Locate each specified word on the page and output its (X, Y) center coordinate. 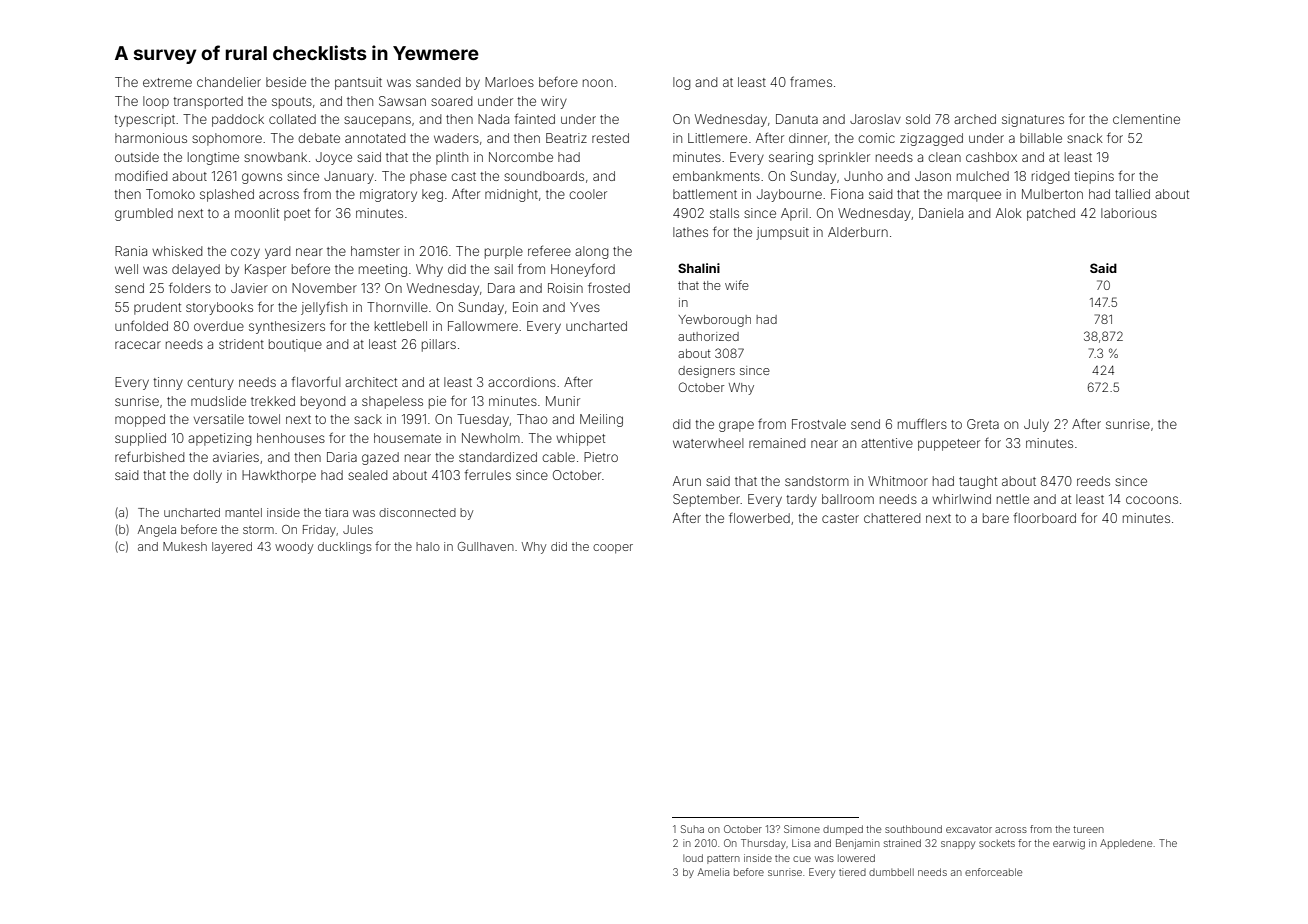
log (681, 83)
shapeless (392, 402)
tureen (1088, 829)
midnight (511, 195)
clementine (1146, 119)
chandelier (229, 82)
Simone (802, 829)
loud (693, 858)
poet (297, 215)
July (1036, 425)
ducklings (345, 548)
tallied (1132, 194)
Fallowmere (483, 326)
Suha (692, 829)
